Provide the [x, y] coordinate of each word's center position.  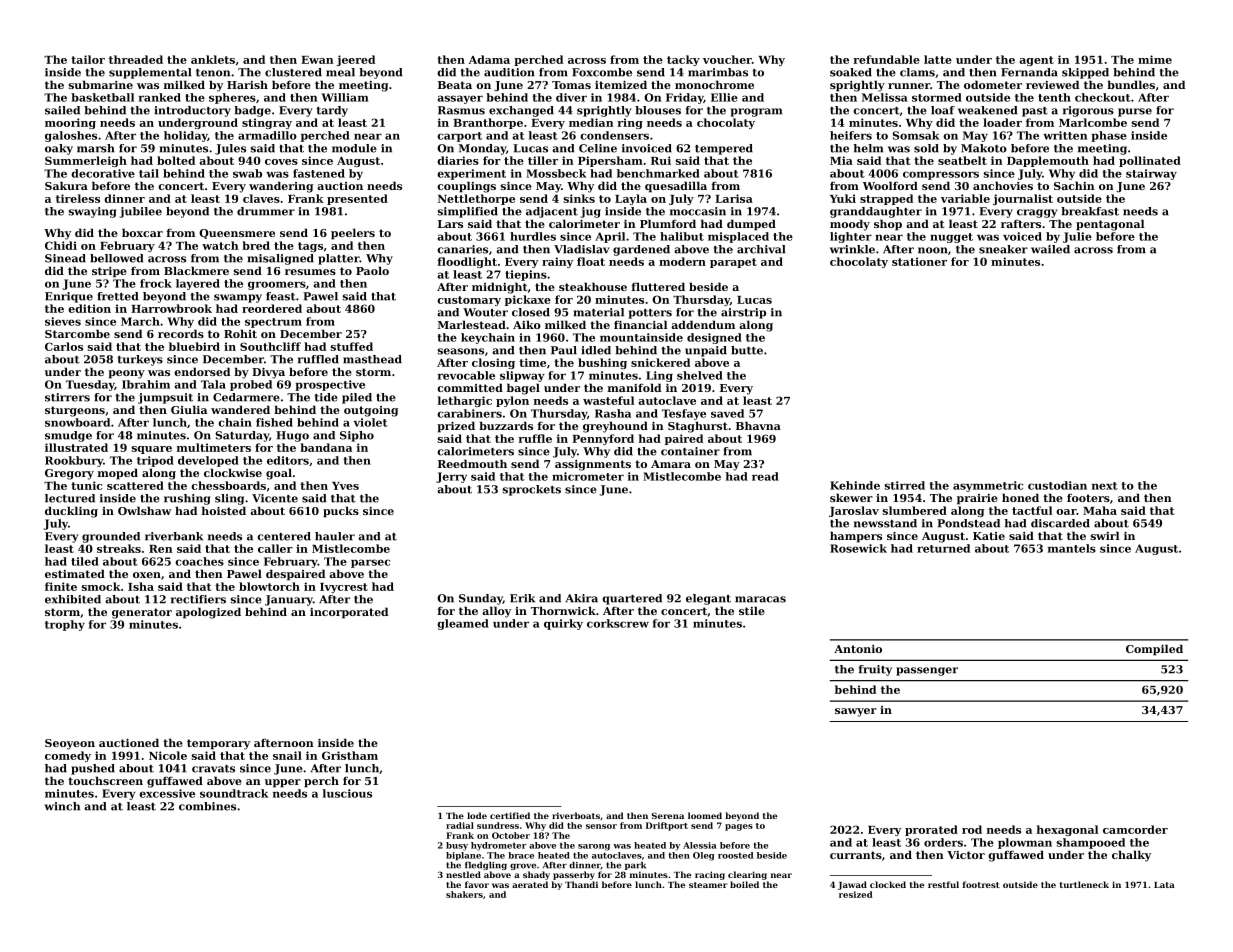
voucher [727, 59]
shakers [464, 894]
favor [477, 884]
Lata [1164, 885]
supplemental [150, 73]
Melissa [885, 97]
